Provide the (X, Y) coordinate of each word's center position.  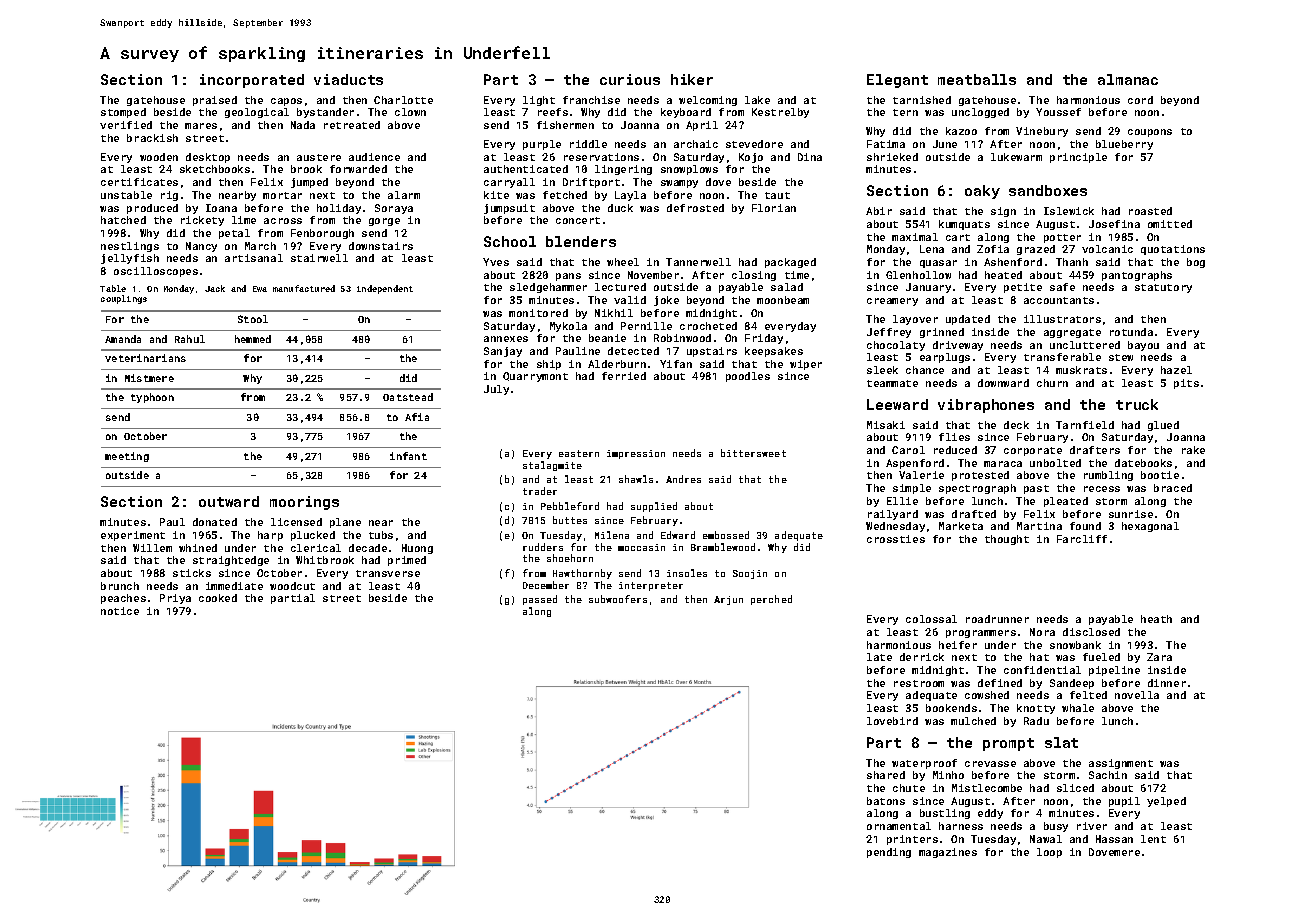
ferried (624, 376)
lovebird (892, 721)
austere (319, 157)
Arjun (728, 600)
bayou (1143, 346)
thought (1007, 540)
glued (1163, 426)
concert (578, 220)
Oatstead (408, 397)
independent (385, 289)
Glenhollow (918, 275)
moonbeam (783, 300)
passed (540, 600)
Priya (175, 599)
